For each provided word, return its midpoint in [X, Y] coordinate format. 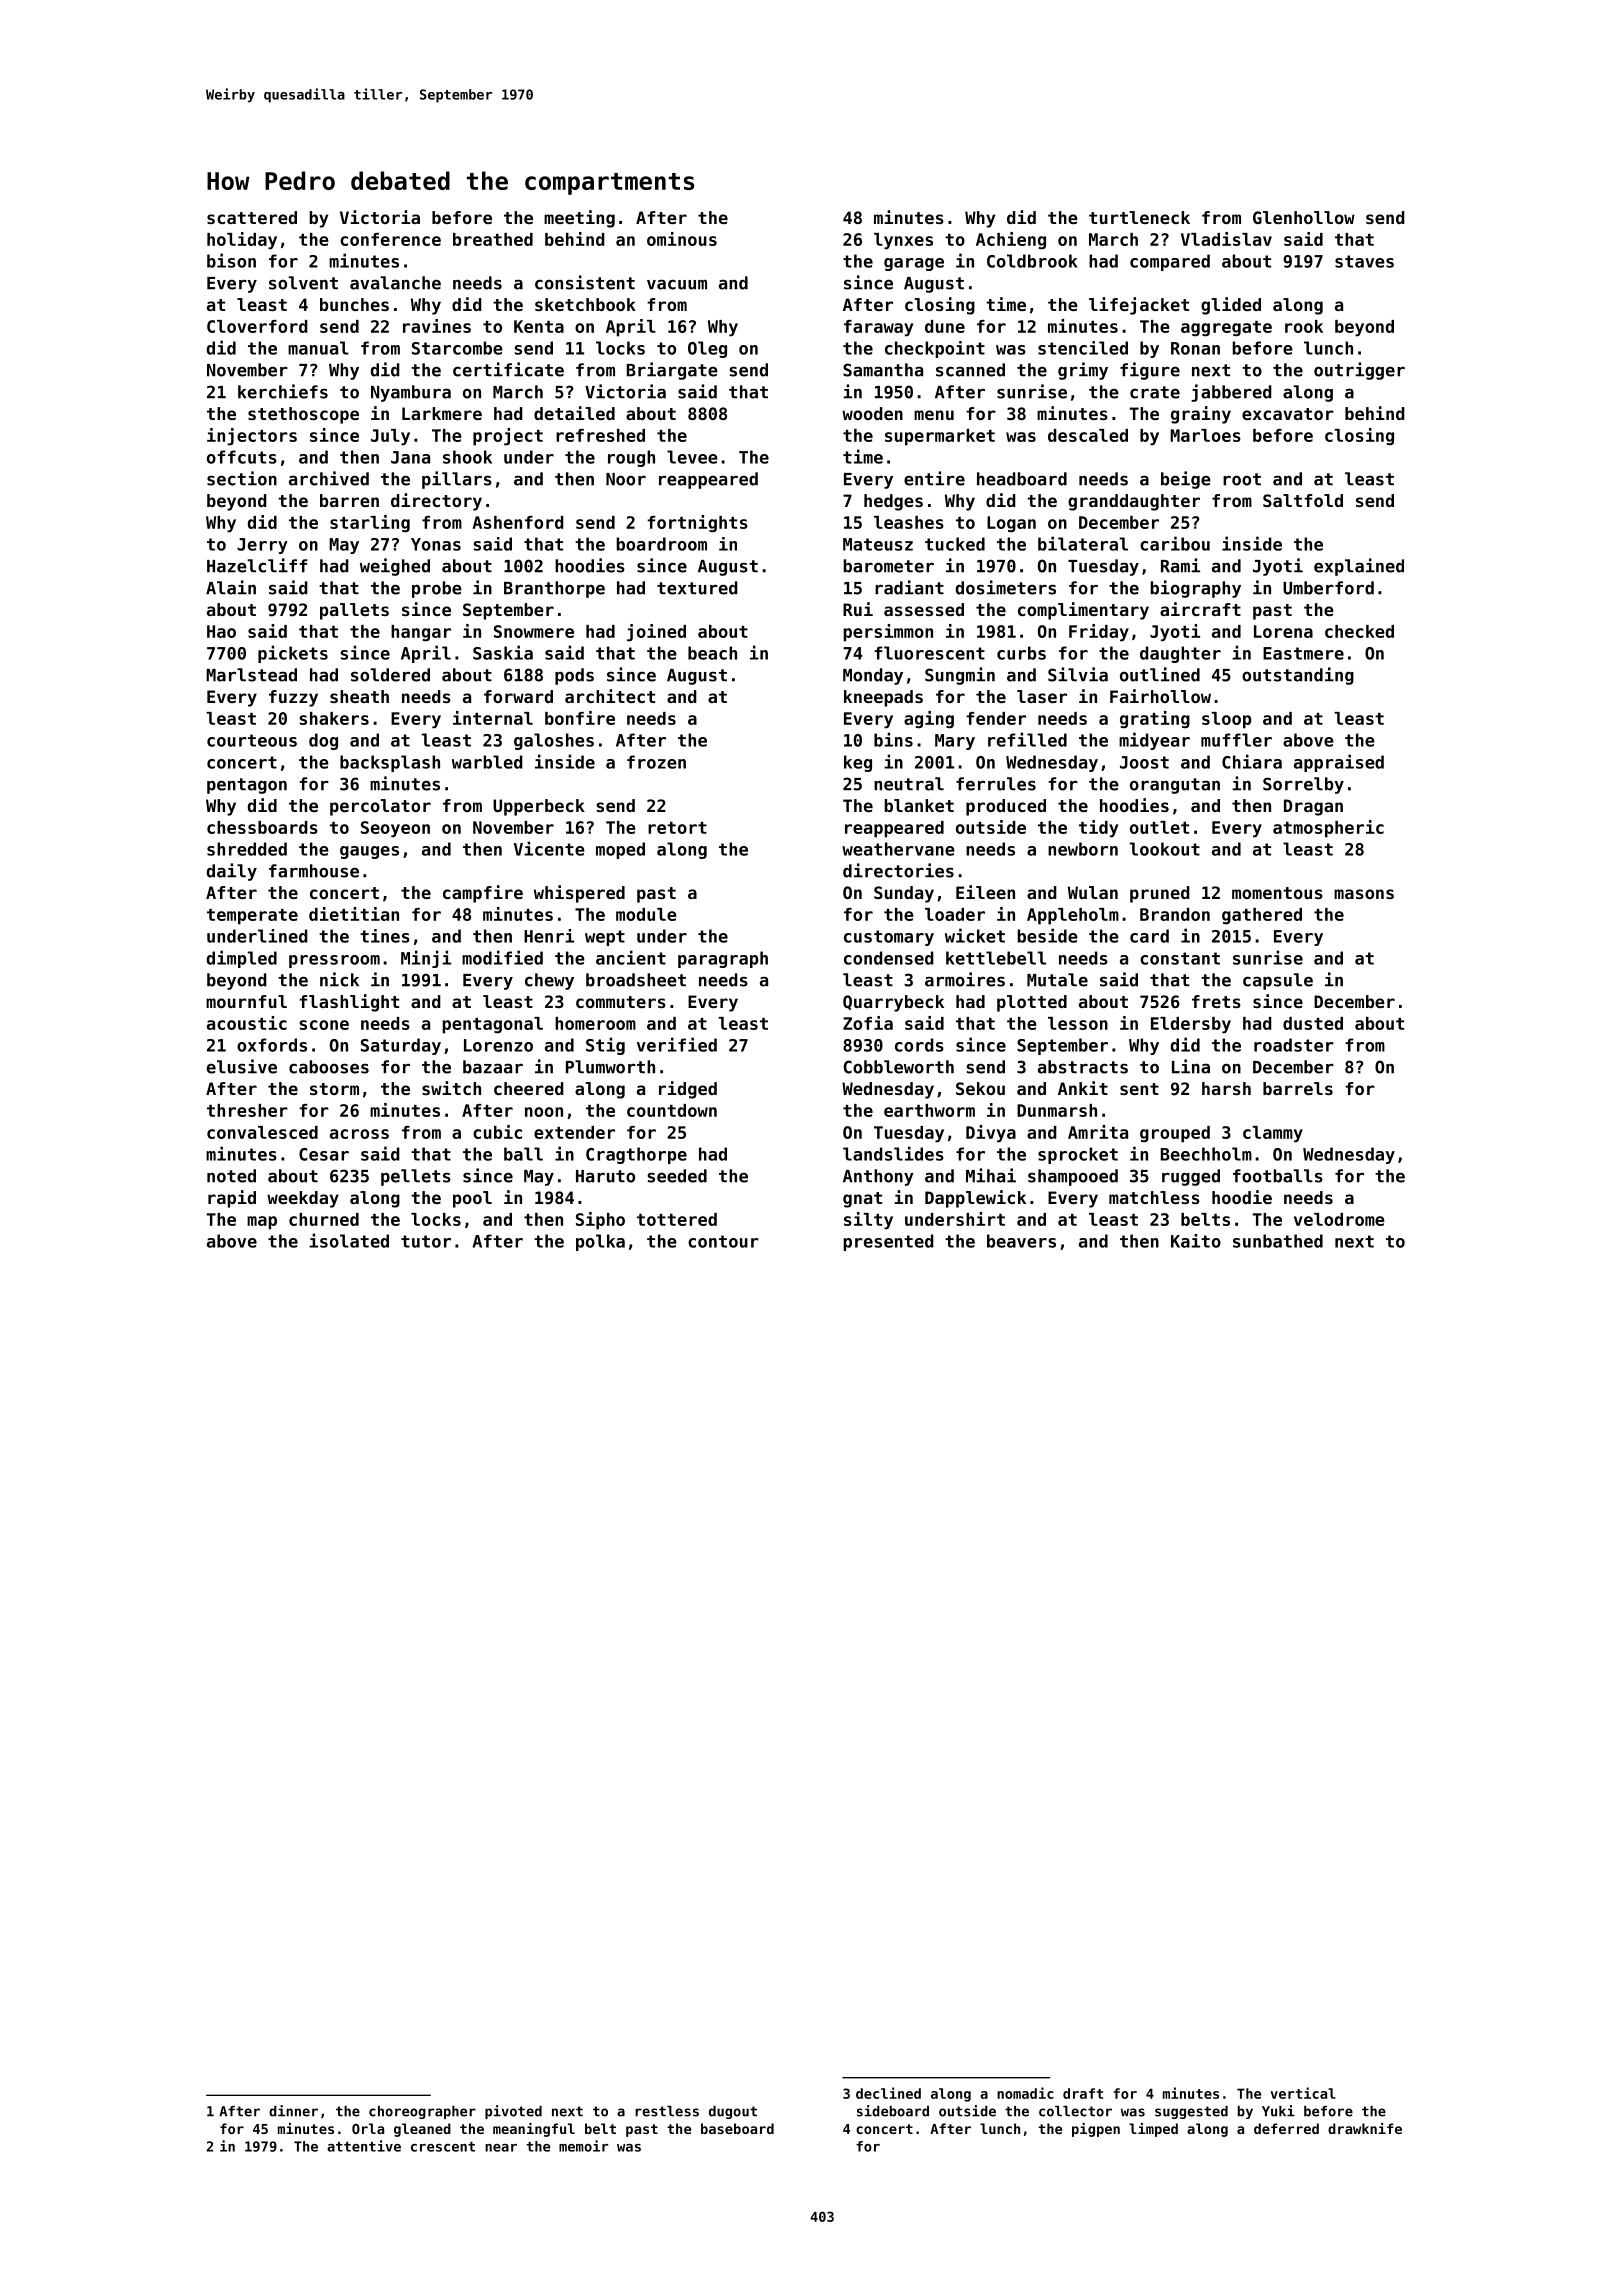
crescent [443, 2147]
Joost [1144, 762]
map [262, 1223]
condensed [889, 958]
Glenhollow [1304, 217]
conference [390, 239]
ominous [682, 239]
